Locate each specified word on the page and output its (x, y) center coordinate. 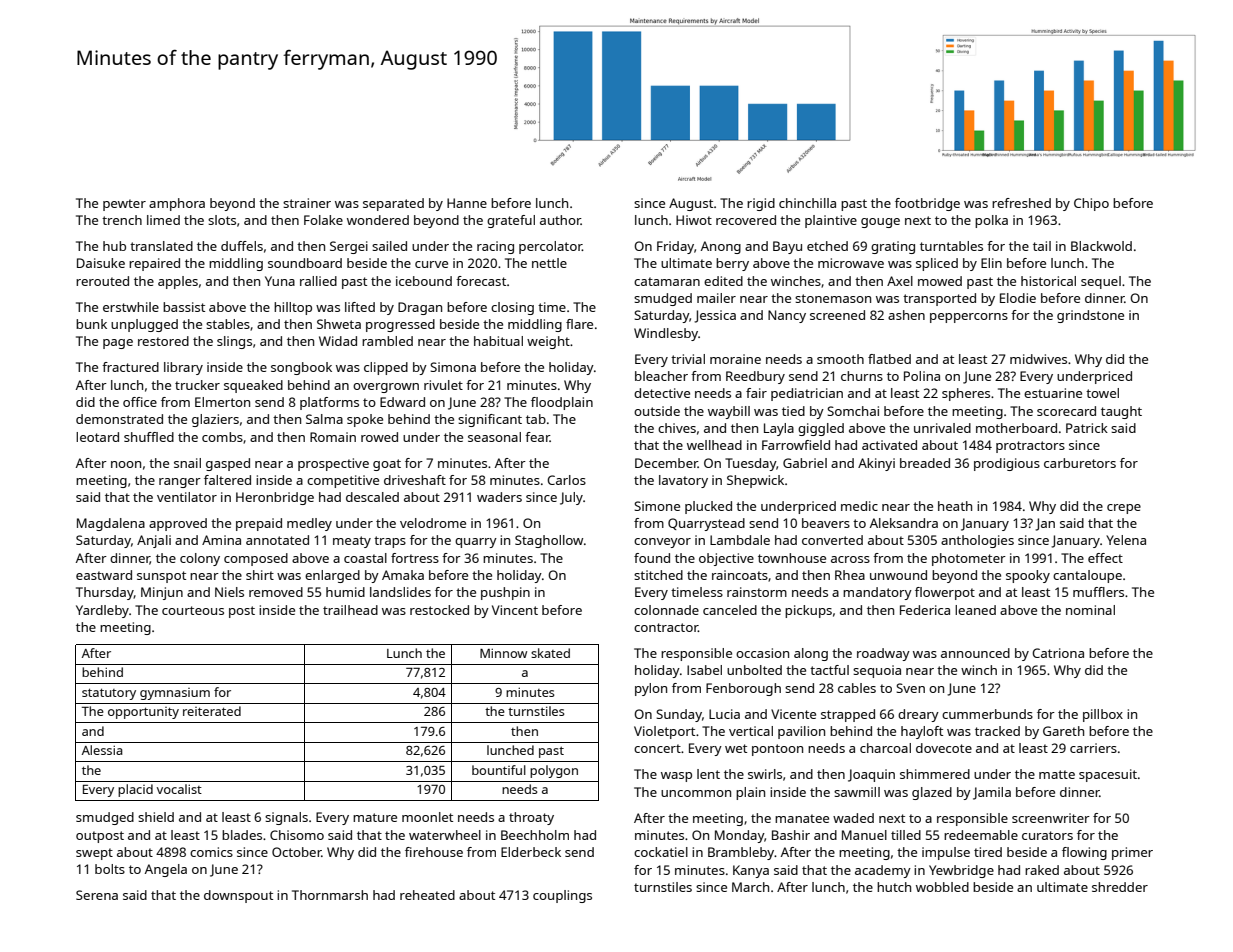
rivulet (443, 385)
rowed (379, 437)
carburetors (1080, 463)
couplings (562, 896)
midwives (1038, 359)
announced (975, 653)
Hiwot (694, 220)
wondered (378, 220)
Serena (97, 895)
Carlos (566, 480)
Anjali (154, 541)
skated (550, 653)
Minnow (503, 653)
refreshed (1021, 203)
